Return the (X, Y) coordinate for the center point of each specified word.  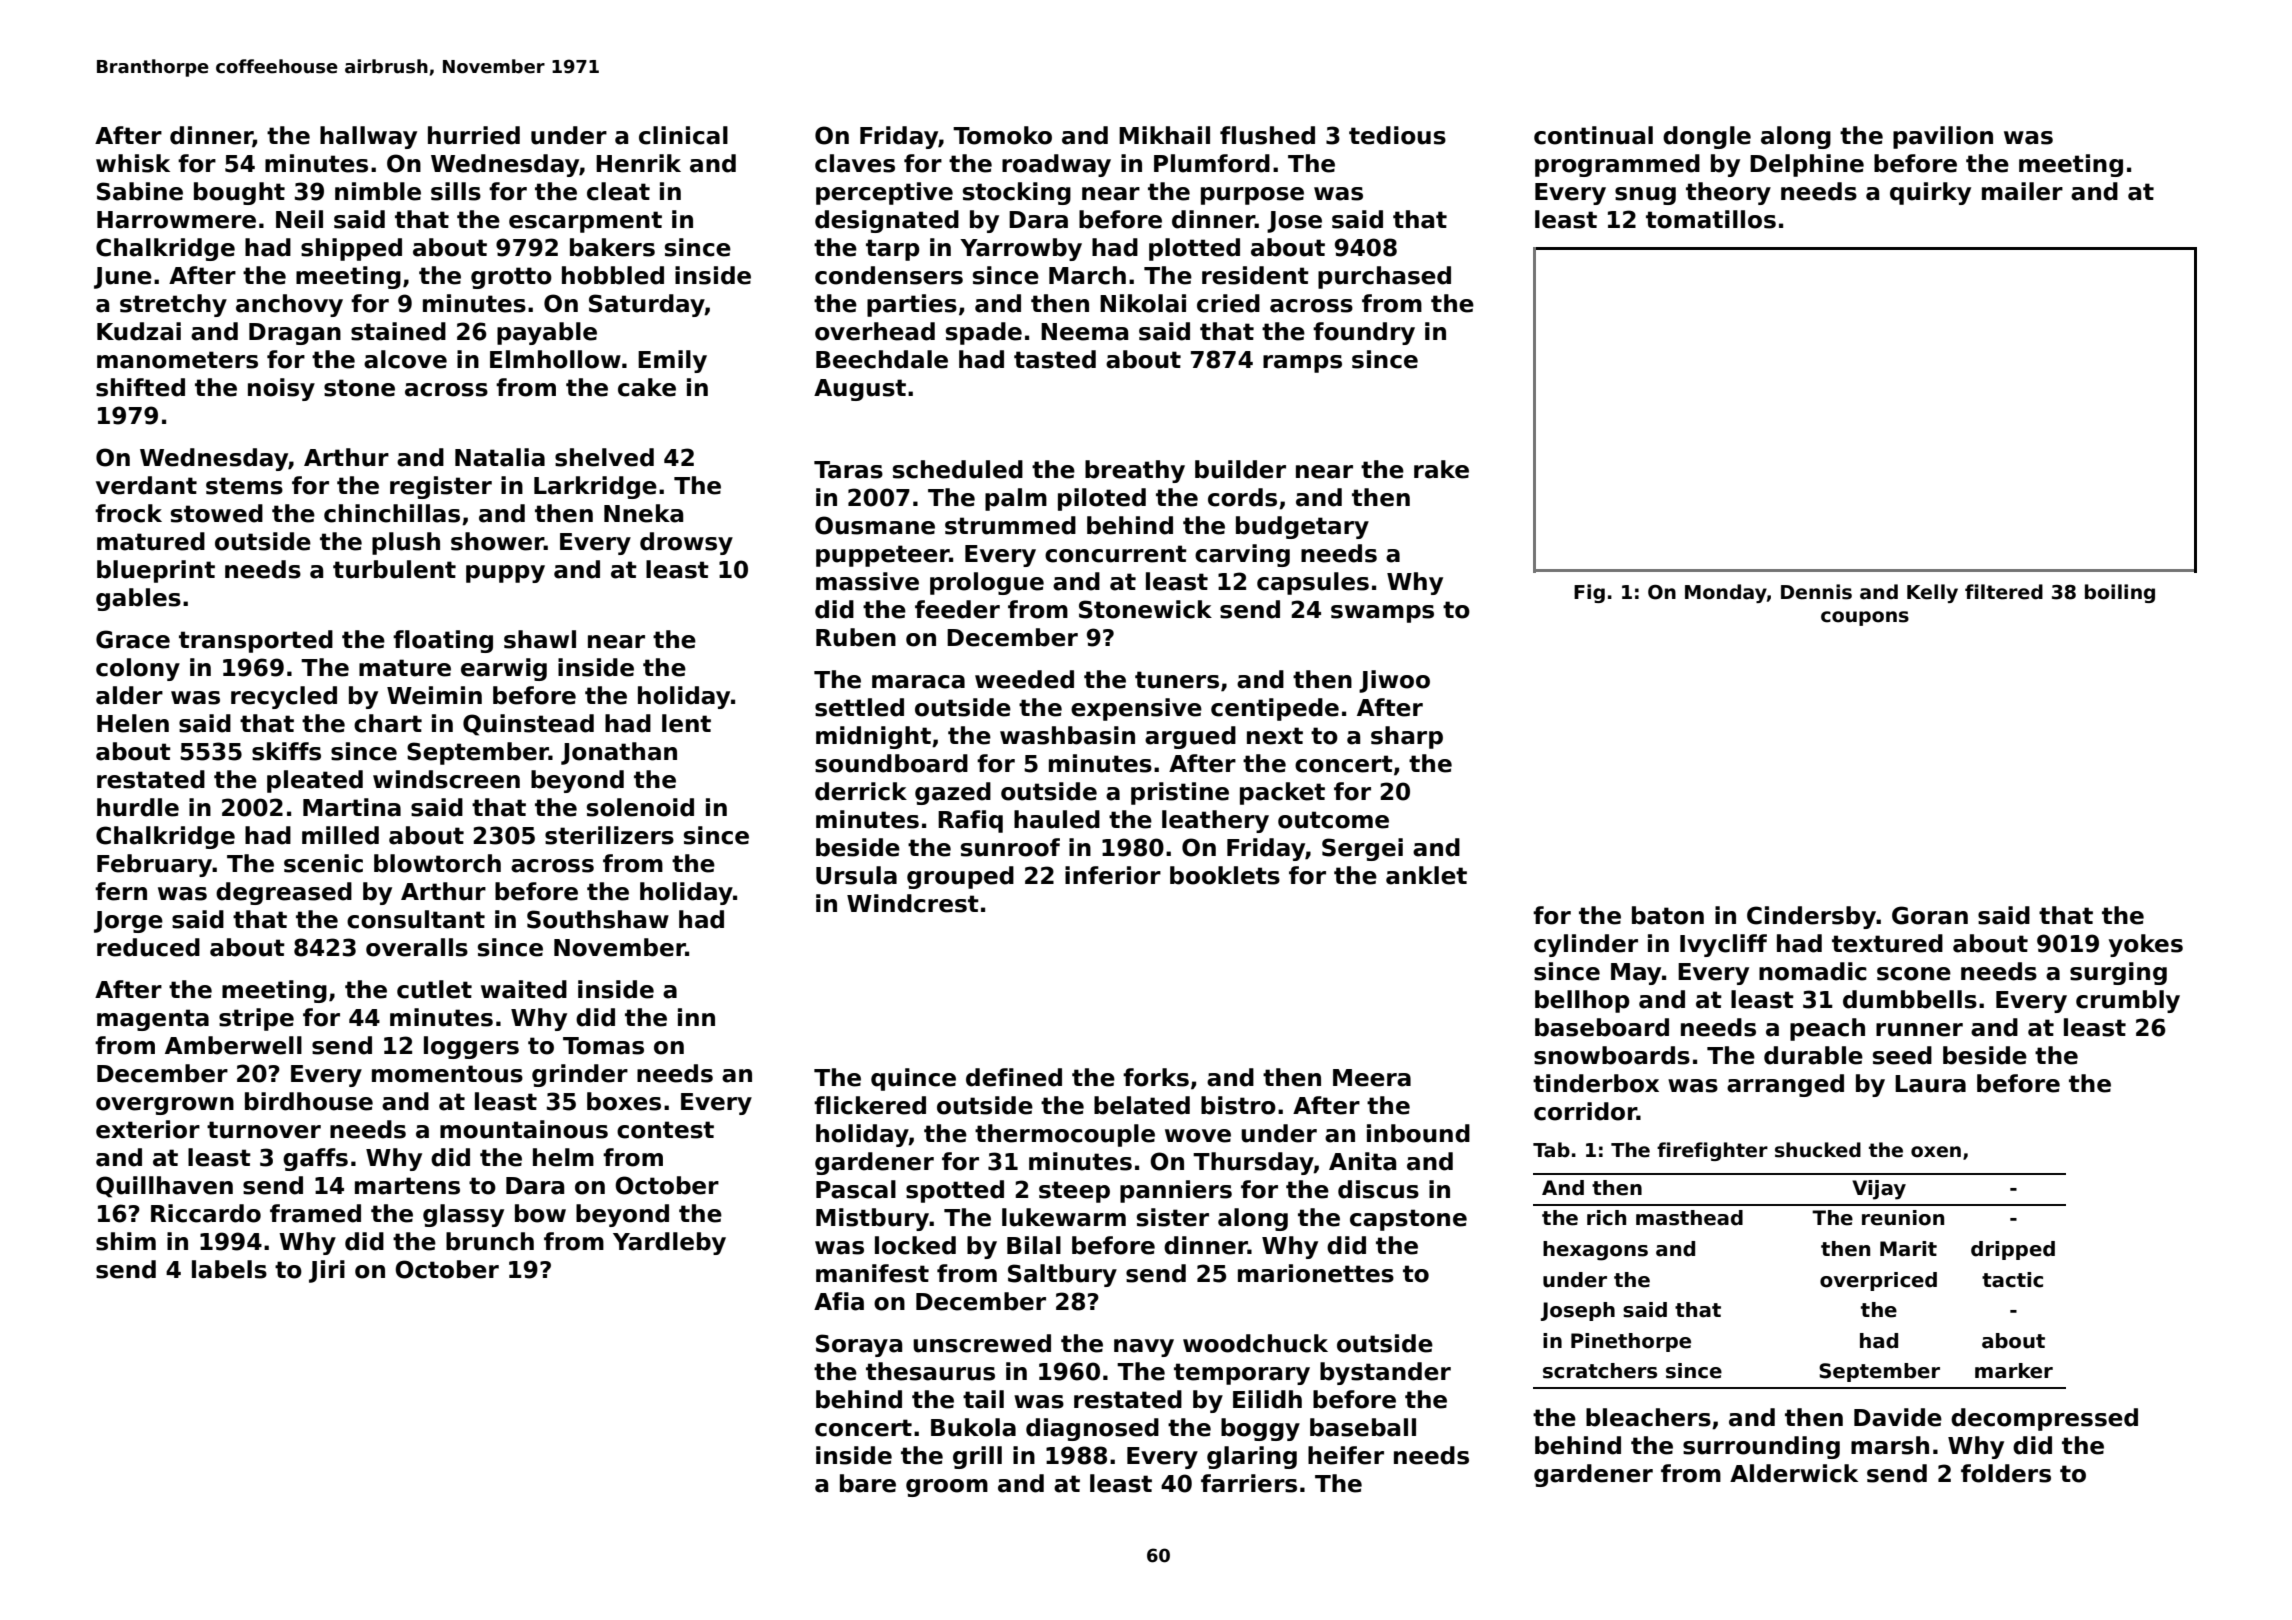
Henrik (638, 163)
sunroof (1010, 847)
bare (868, 1483)
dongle (1707, 137)
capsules (1313, 583)
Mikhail (1164, 135)
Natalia (500, 457)
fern (121, 891)
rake (1441, 469)
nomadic (1813, 971)
